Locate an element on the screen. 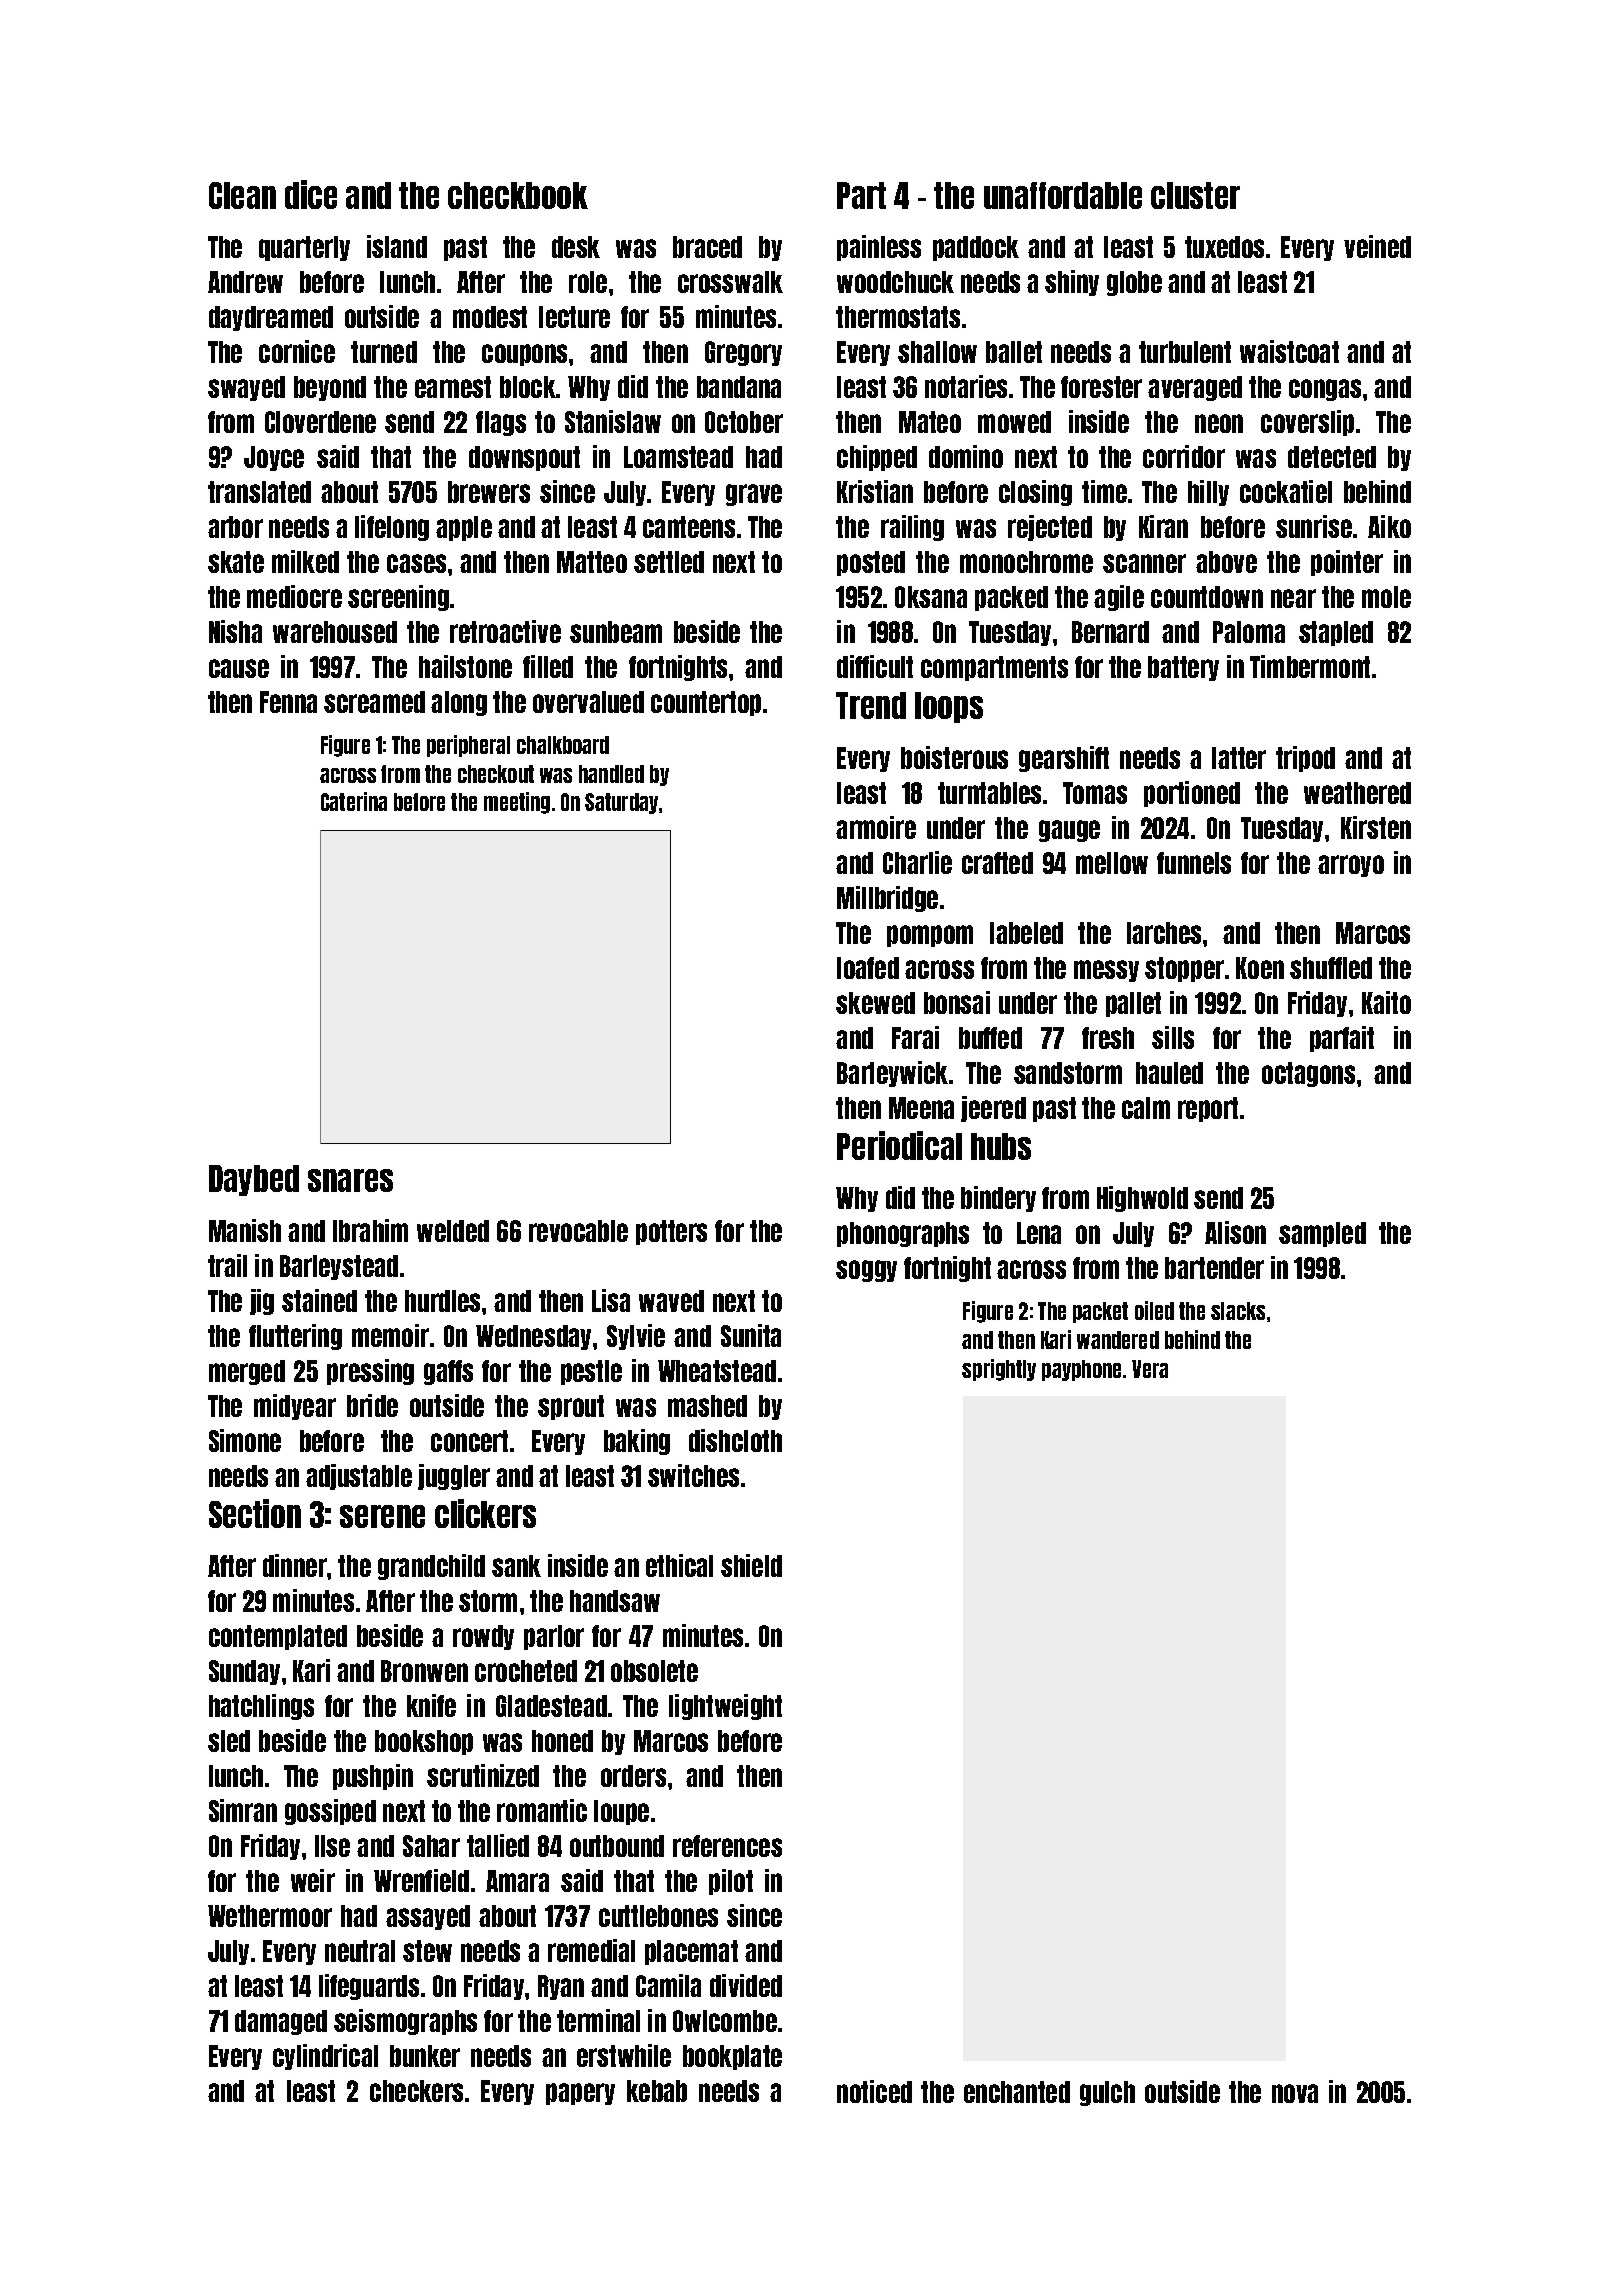 The height and width of the screenshot is (2292, 1620). portioned is located at coordinates (1192, 794).
